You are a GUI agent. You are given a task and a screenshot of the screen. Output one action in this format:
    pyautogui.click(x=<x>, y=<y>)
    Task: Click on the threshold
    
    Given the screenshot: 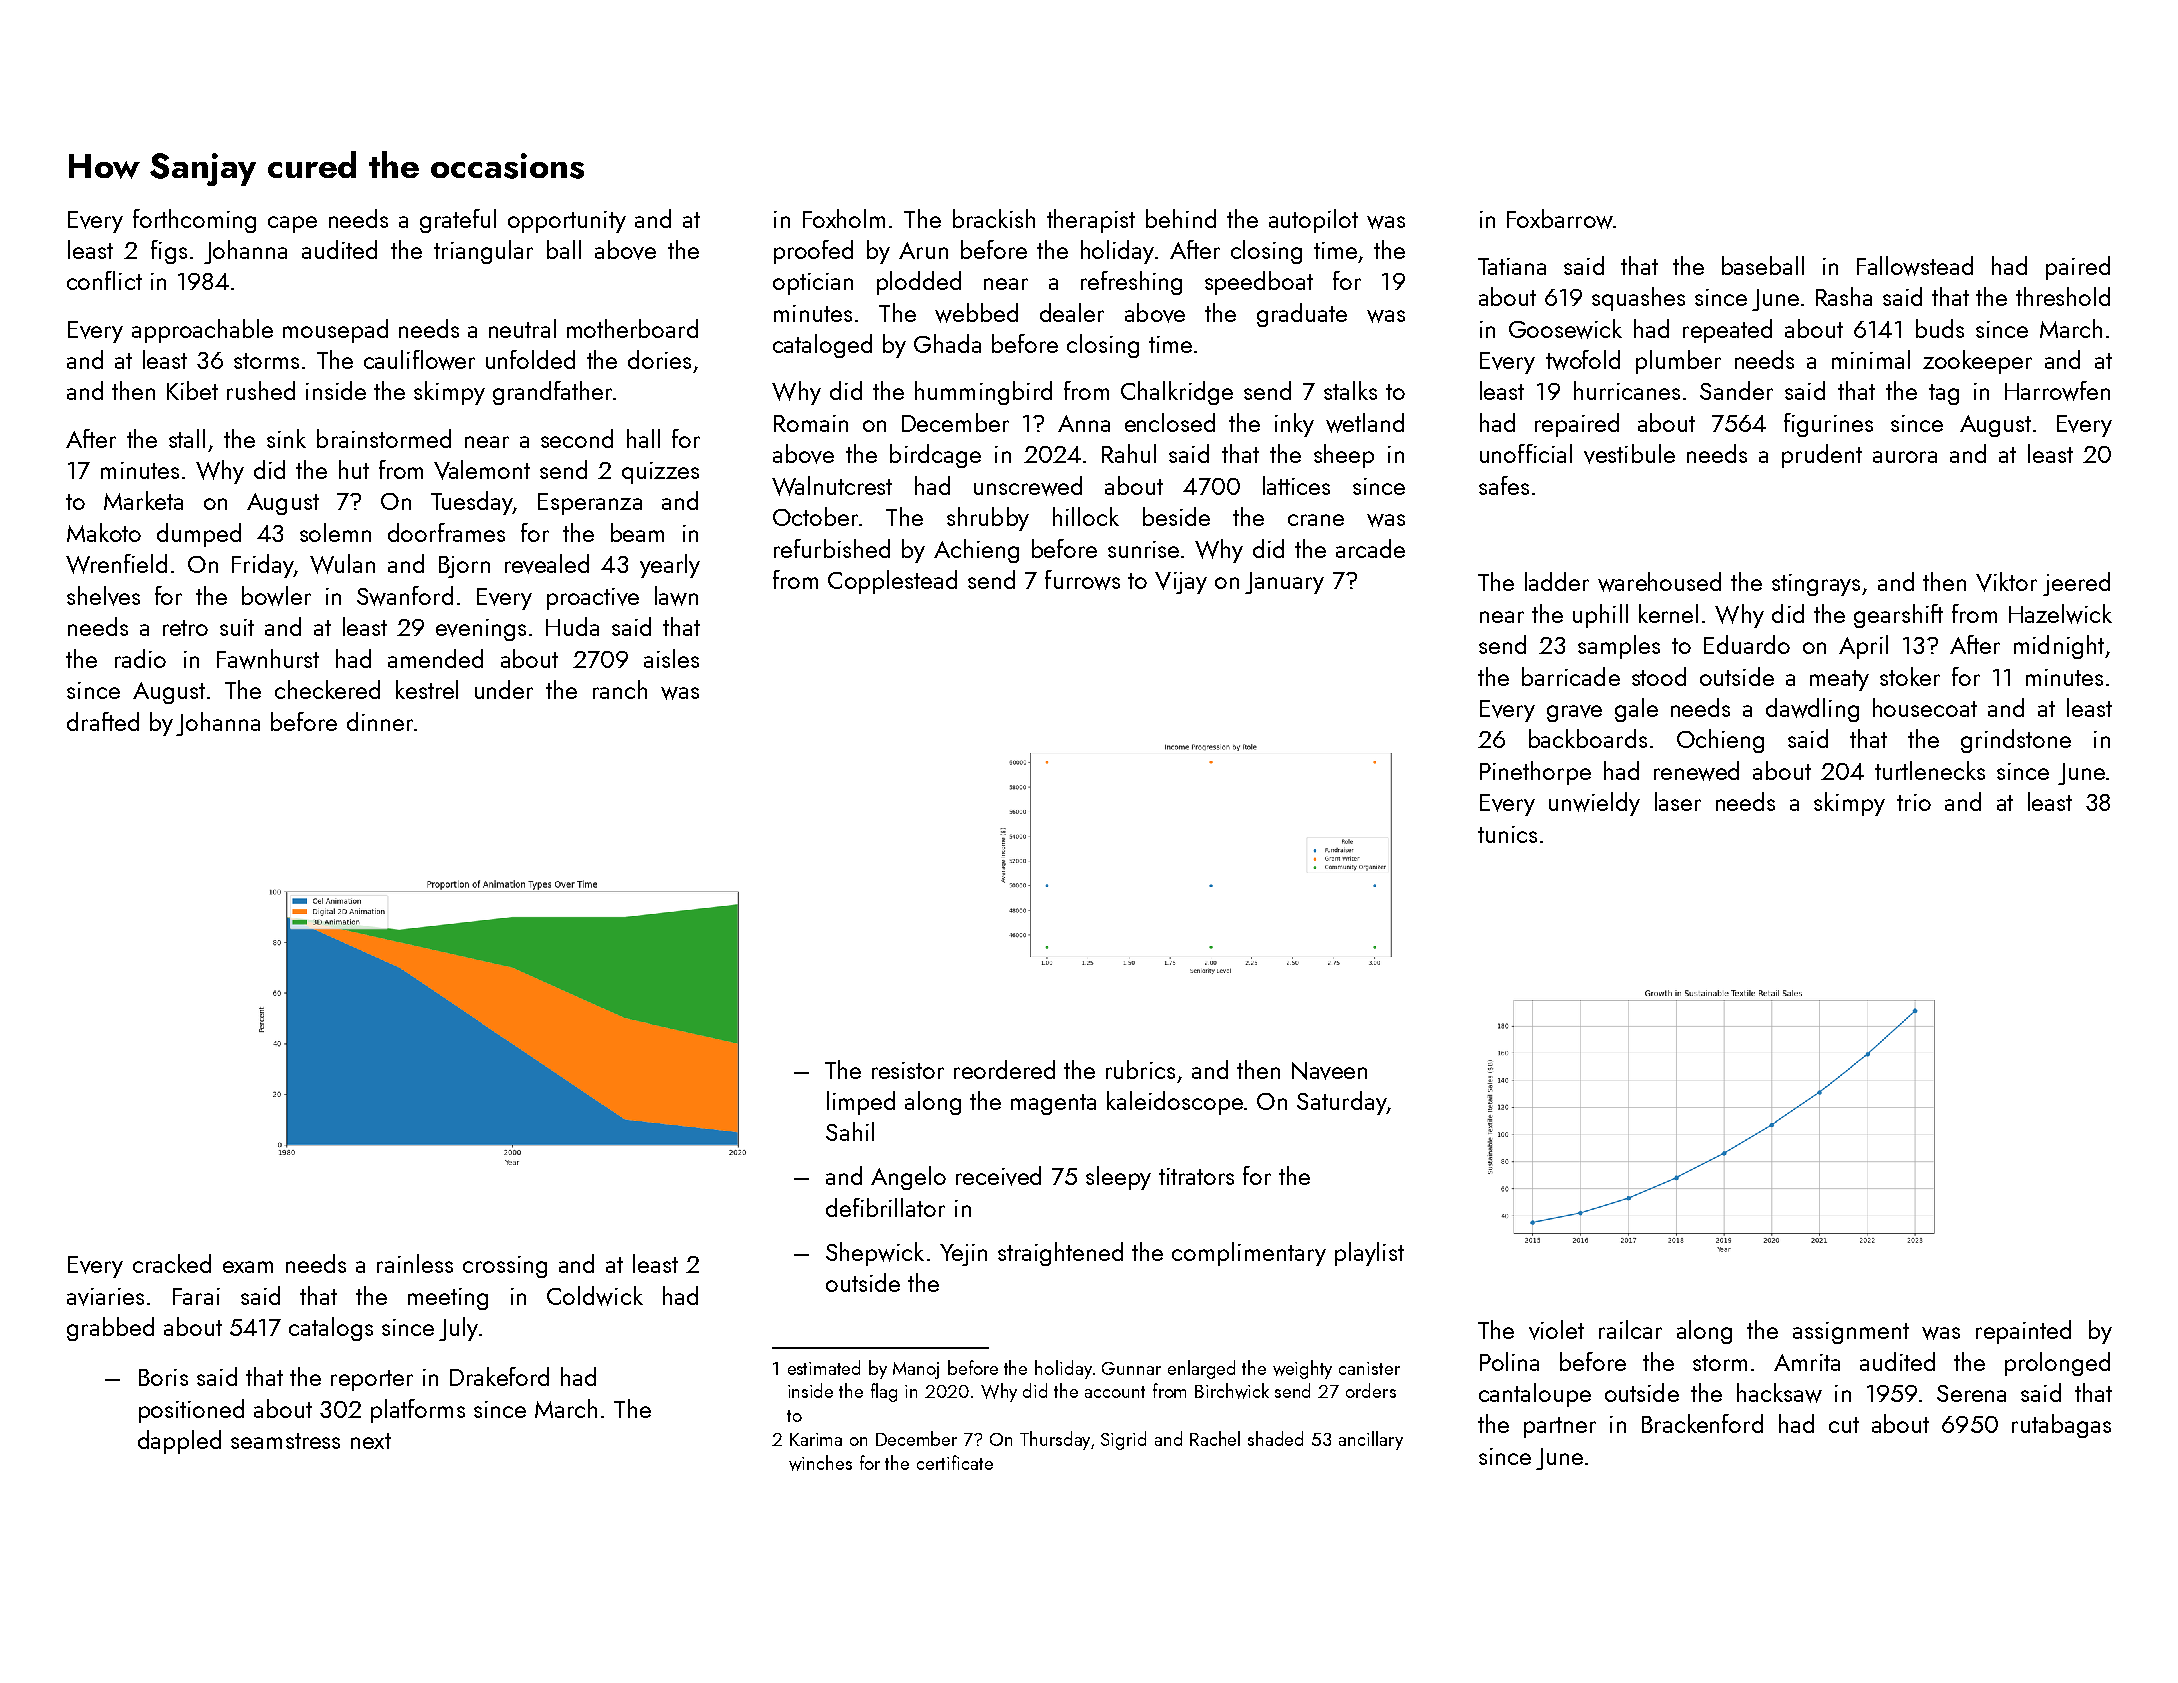 What is the action you would take?
    pyautogui.click(x=2063, y=296)
